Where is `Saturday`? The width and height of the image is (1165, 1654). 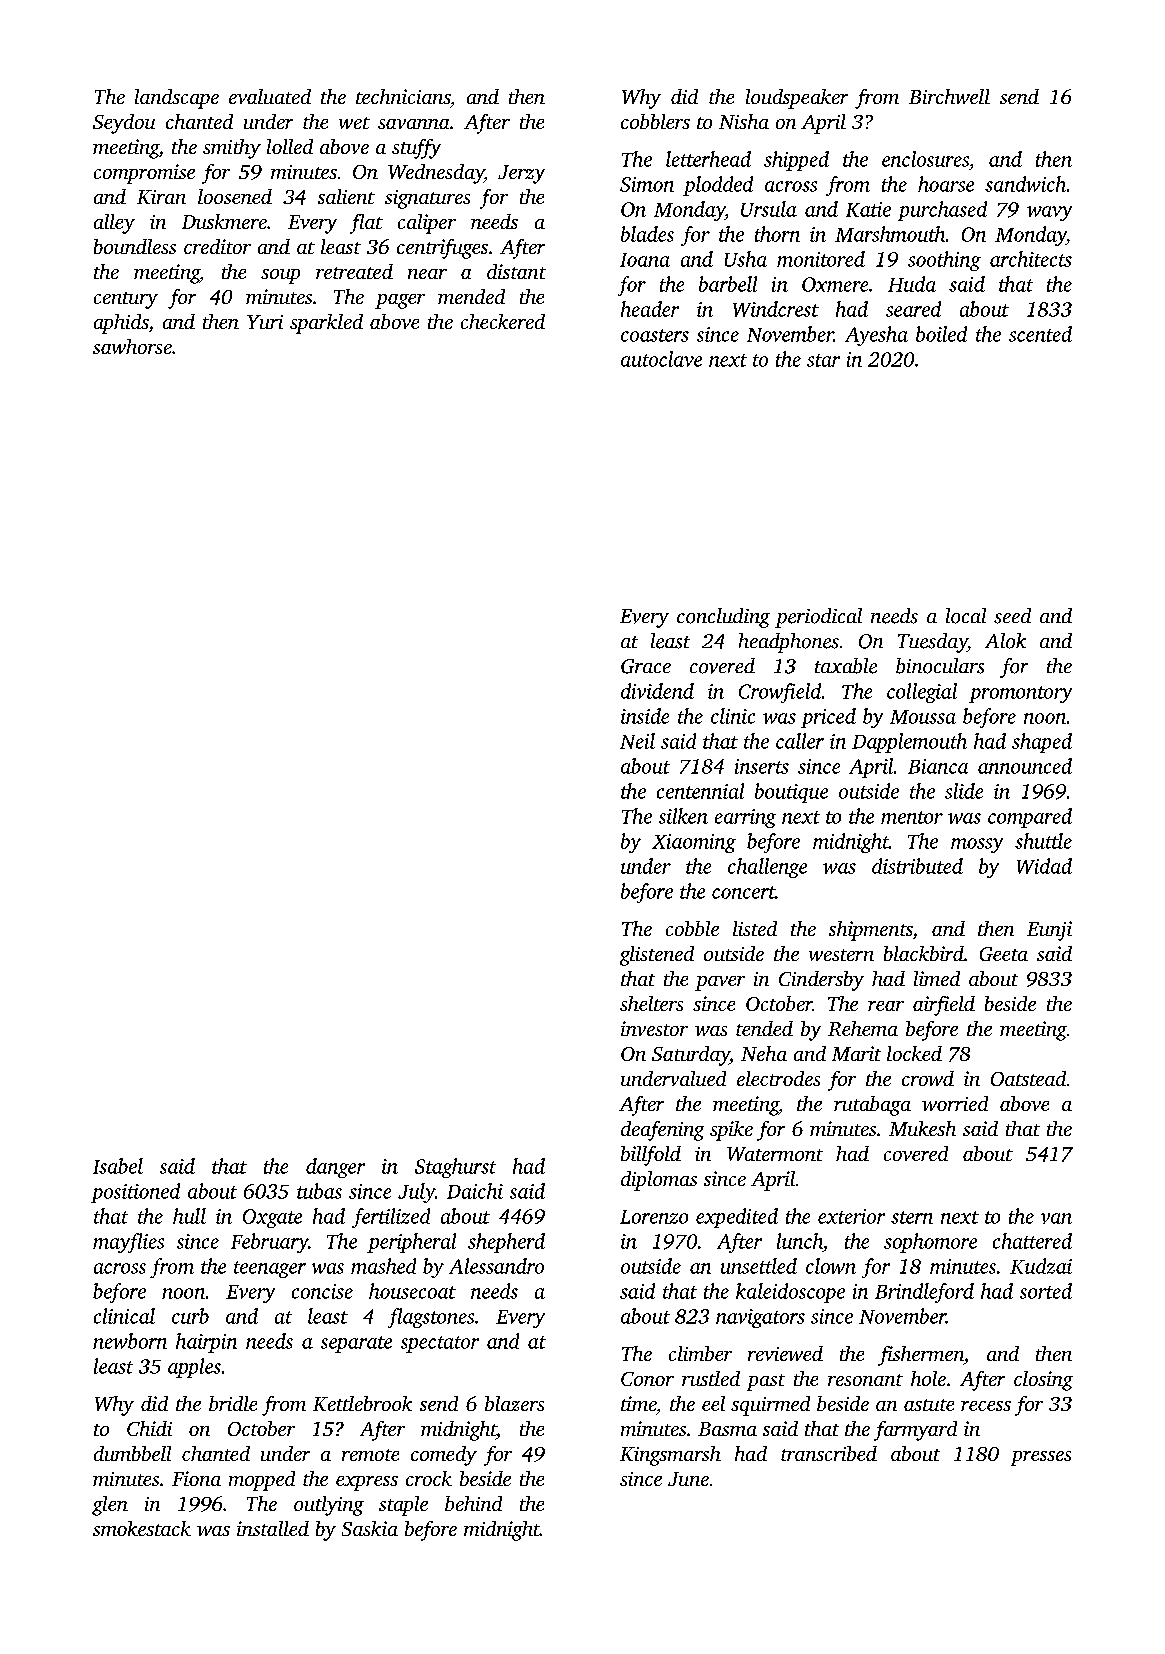 Saturday is located at coordinates (691, 1056).
